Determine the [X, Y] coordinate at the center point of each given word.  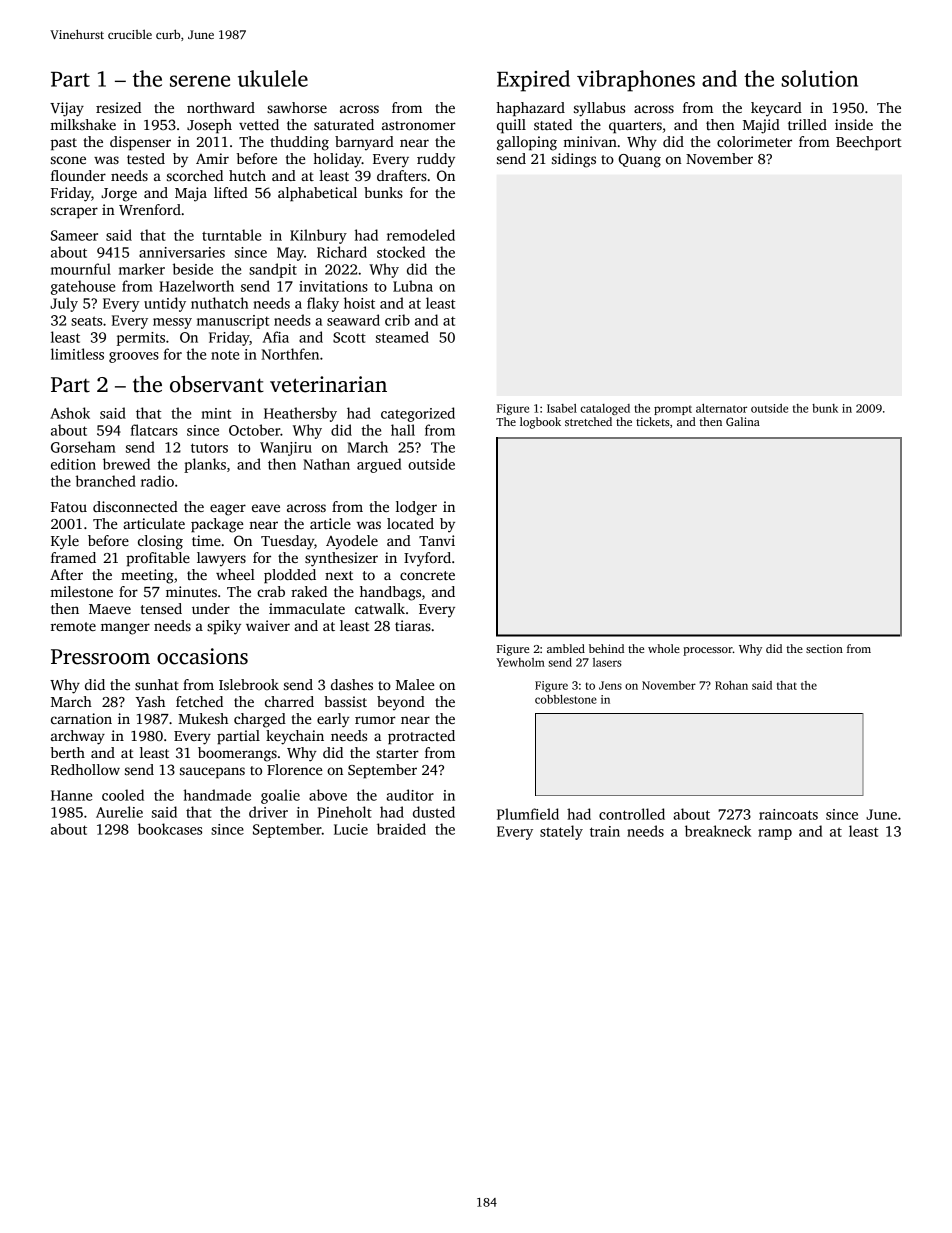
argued [379, 465]
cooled [123, 795]
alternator [721, 408]
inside [854, 124]
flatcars [154, 430]
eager [228, 510]
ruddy [436, 160]
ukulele [273, 78]
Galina [743, 421]
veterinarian [328, 384]
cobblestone [566, 699]
